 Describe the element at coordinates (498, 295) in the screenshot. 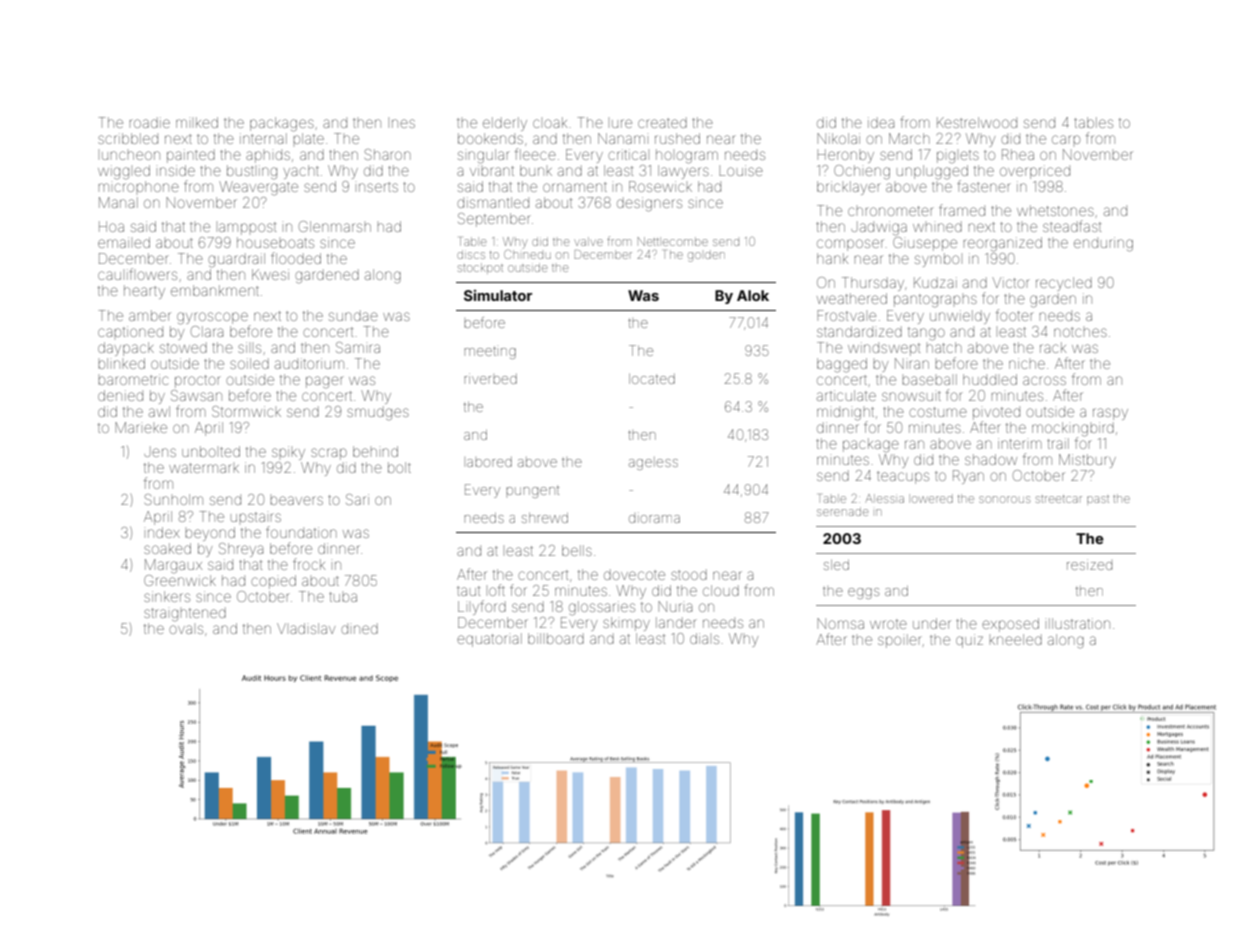

I see `Simulator` at that location.
